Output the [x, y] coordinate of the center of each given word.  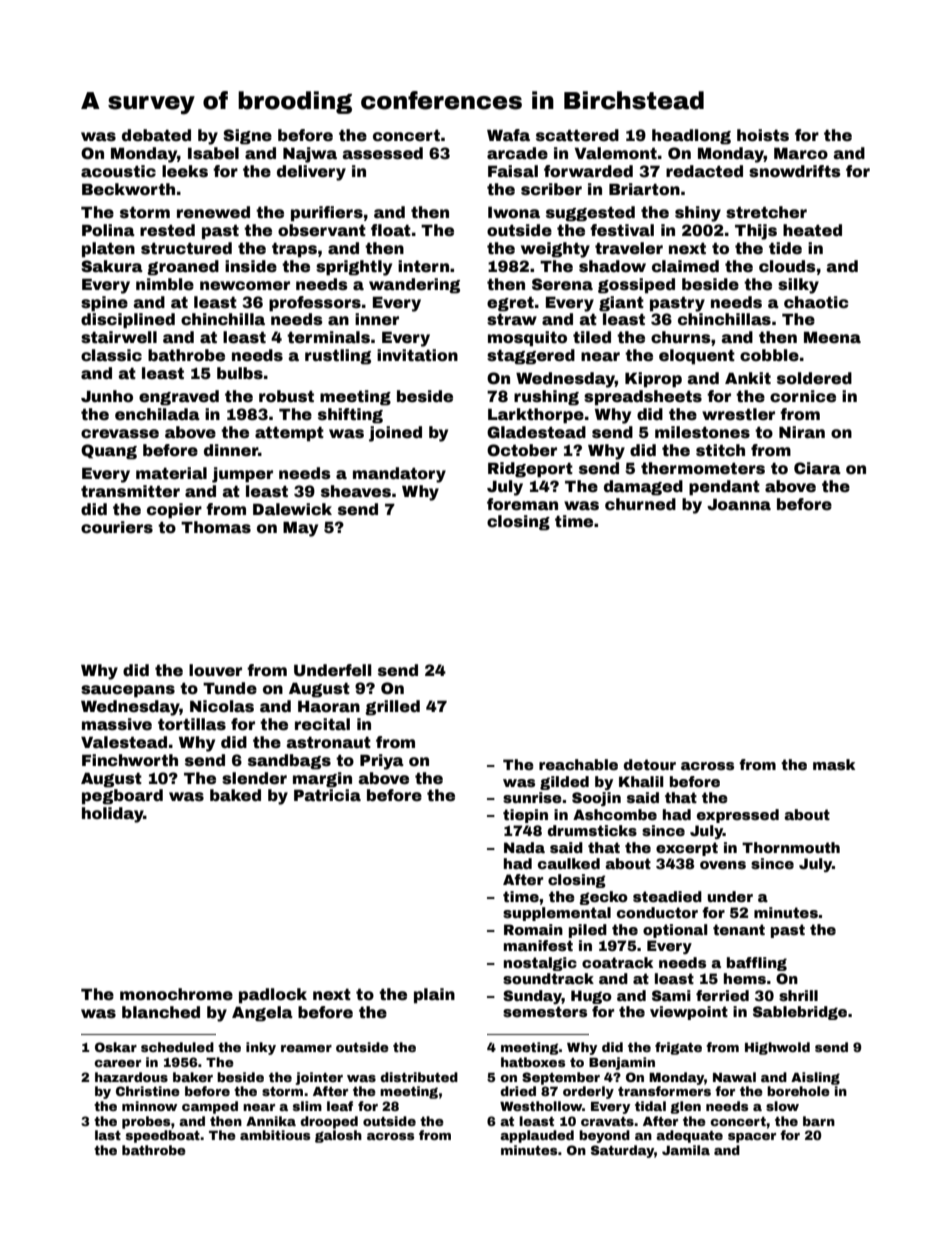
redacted [704, 171]
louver [215, 670]
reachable [578, 764]
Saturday [622, 1151]
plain [434, 996]
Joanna [739, 504]
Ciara [817, 468]
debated [156, 135]
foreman [522, 504]
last [108, 1135]
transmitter [130, 491]
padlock [273, 996]
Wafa [508, 135]
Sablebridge [800, 1013]
